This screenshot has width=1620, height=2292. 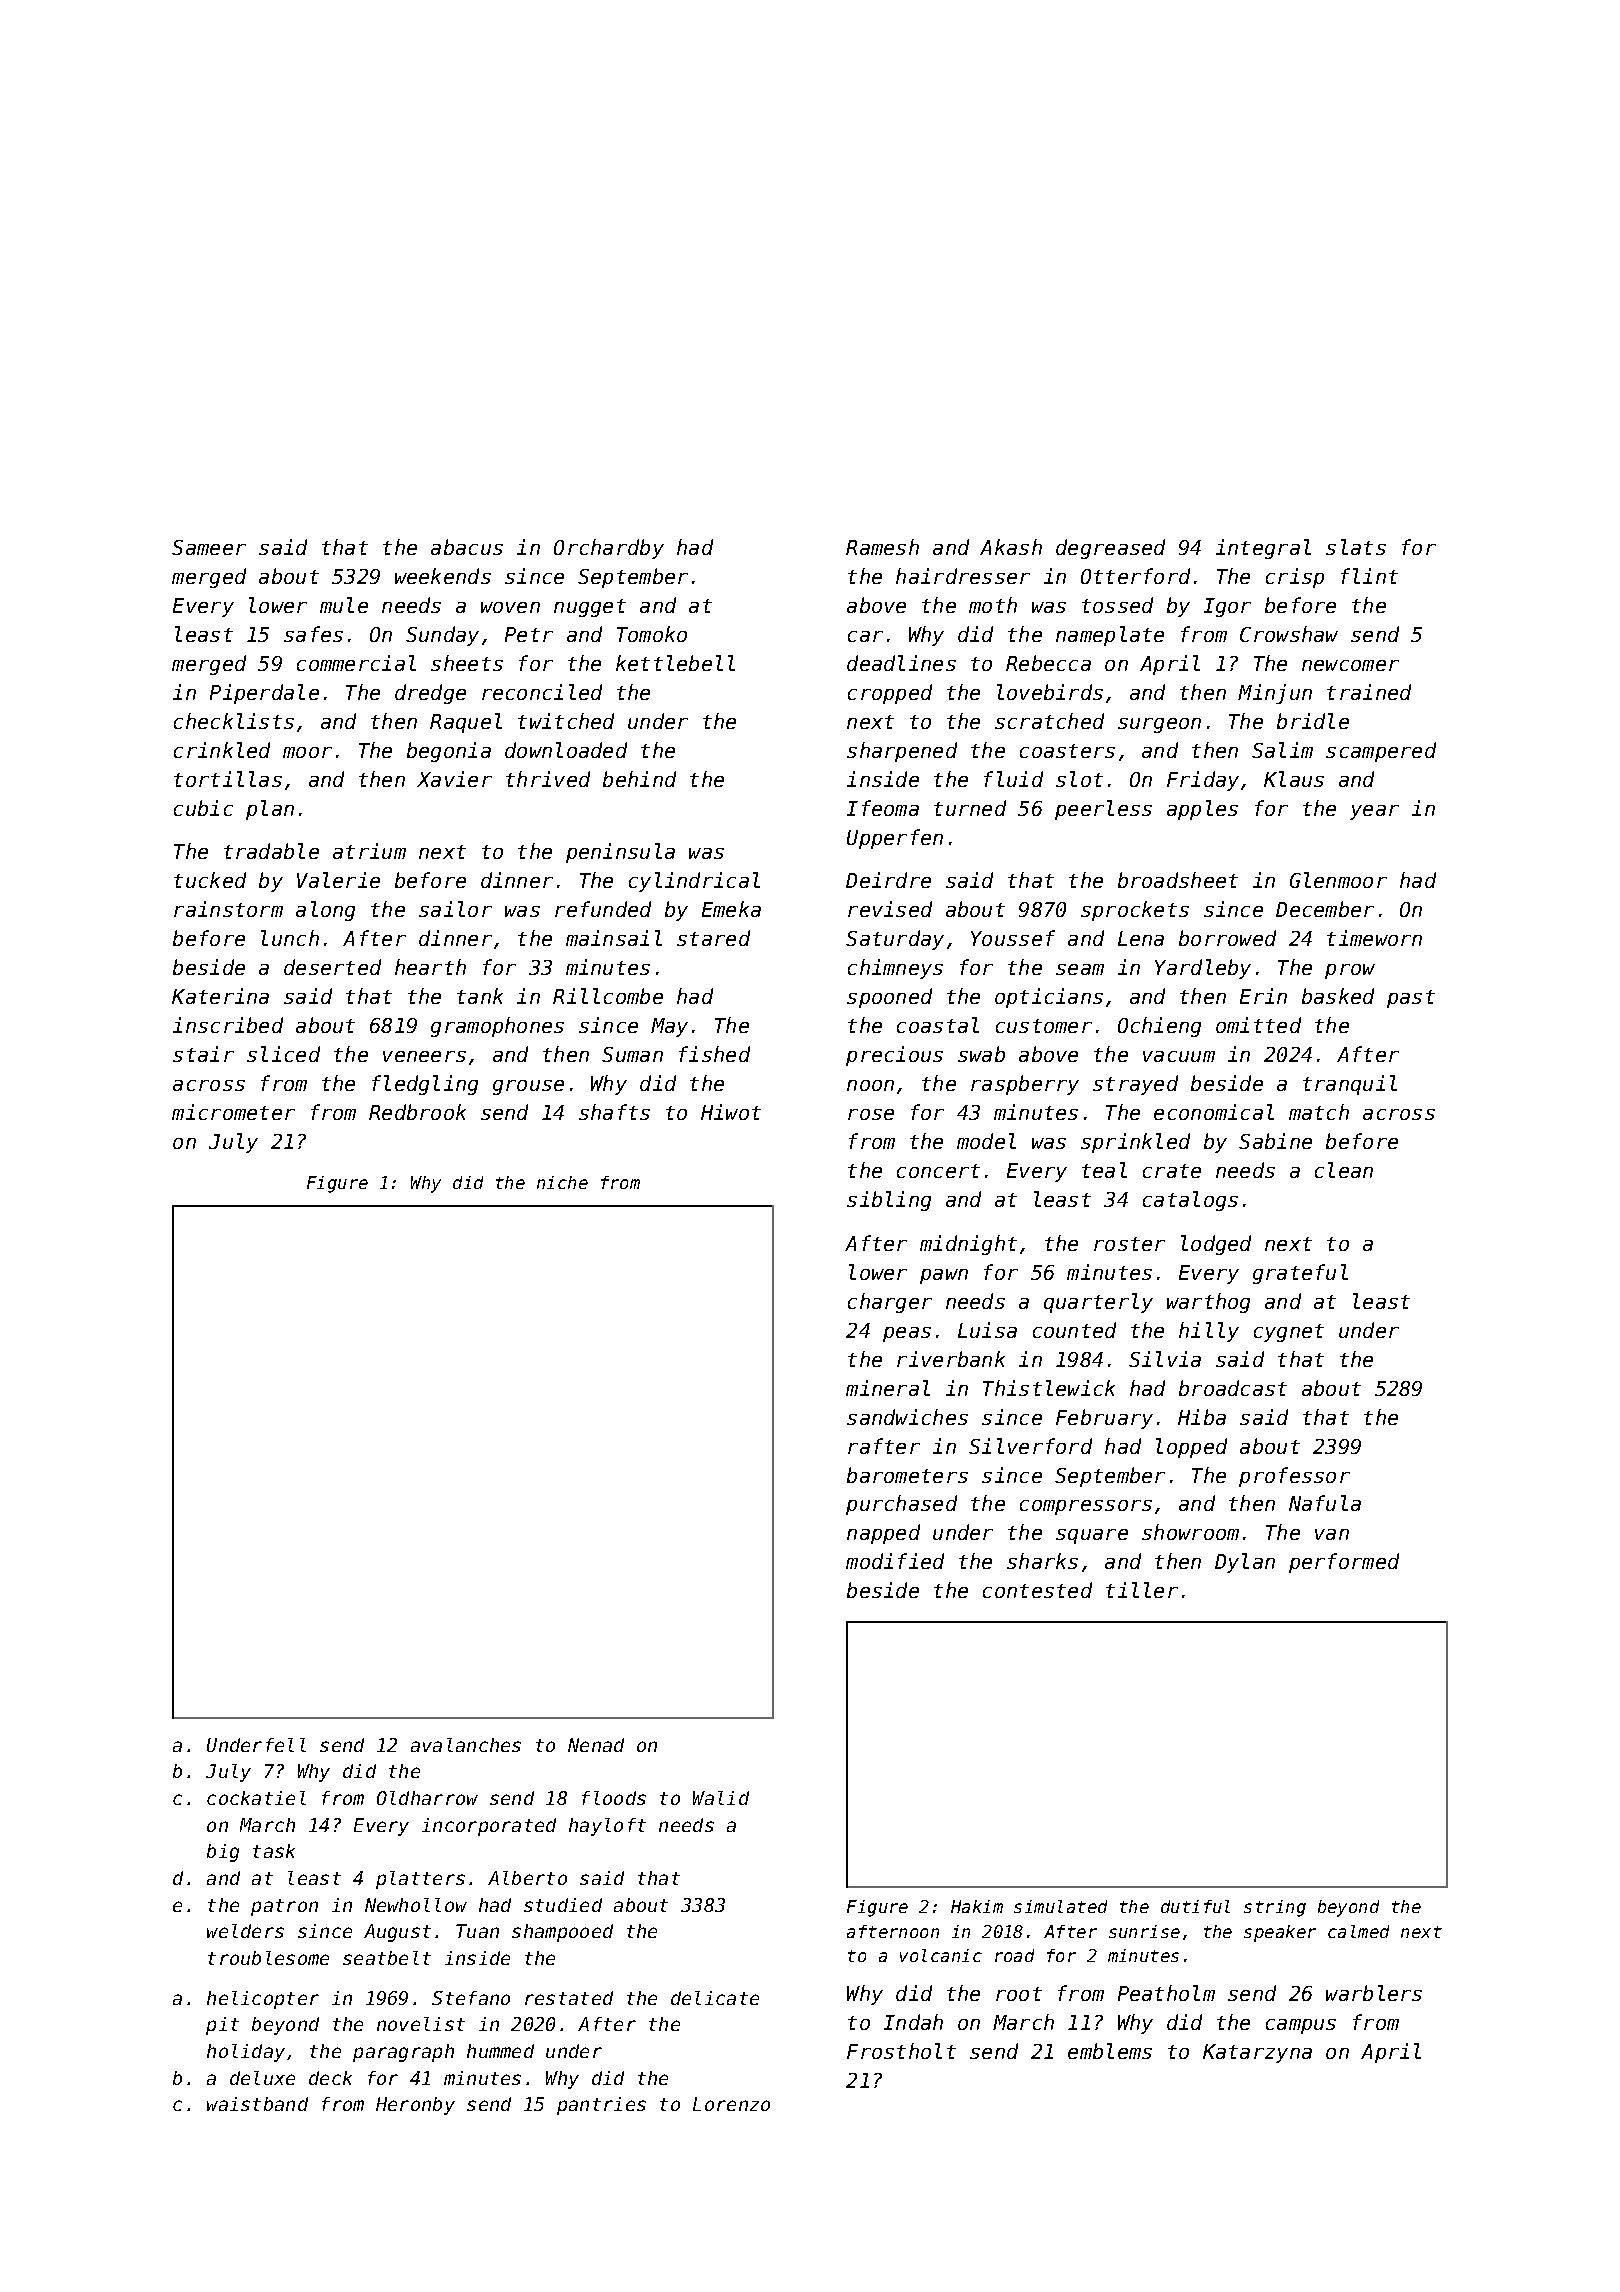 What do you see at coordinates (1110, 636) in the screenshot?
I see `nameplate` at bounding box center [1110, 636].
